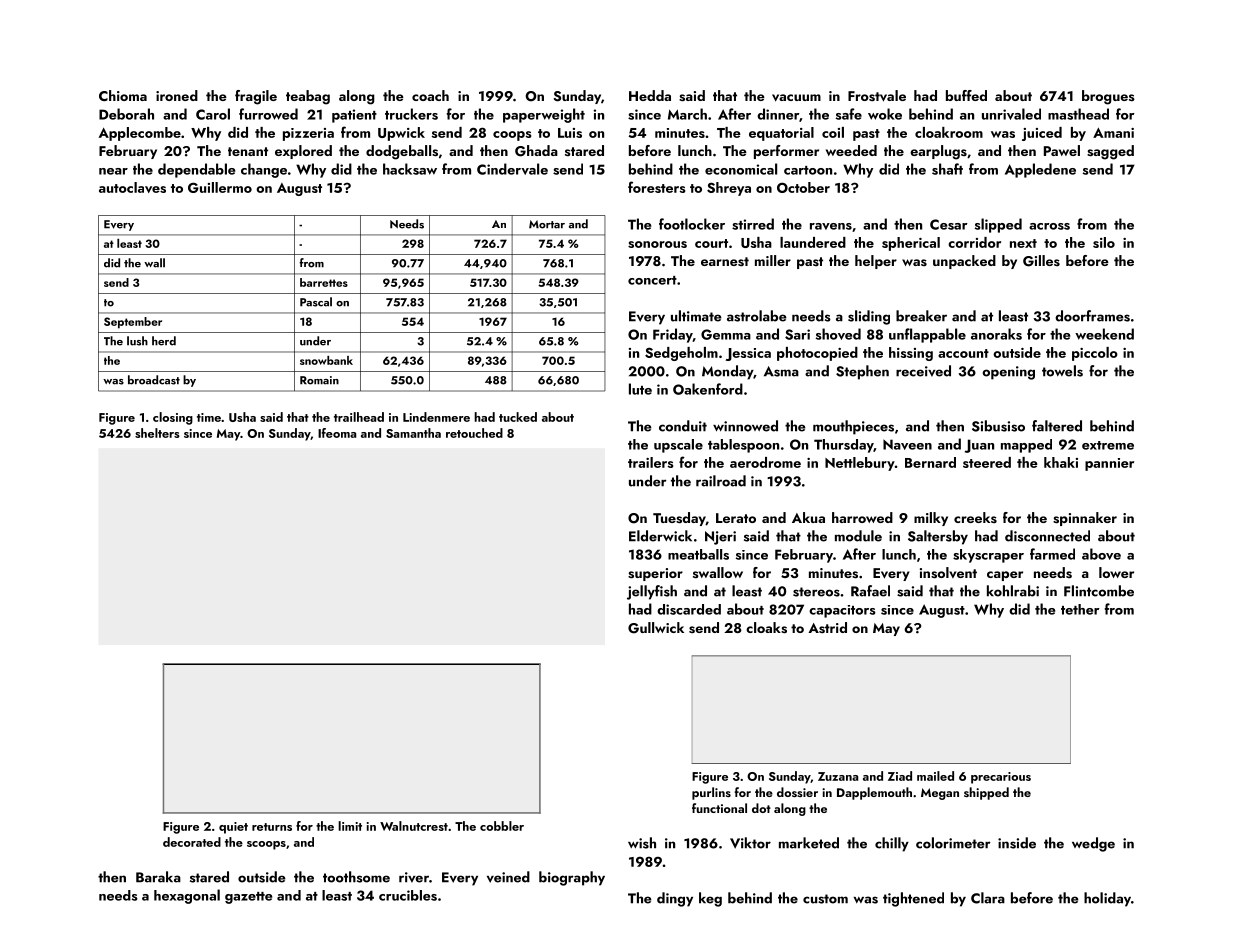  I want to click on steered, so click(987, 462).
